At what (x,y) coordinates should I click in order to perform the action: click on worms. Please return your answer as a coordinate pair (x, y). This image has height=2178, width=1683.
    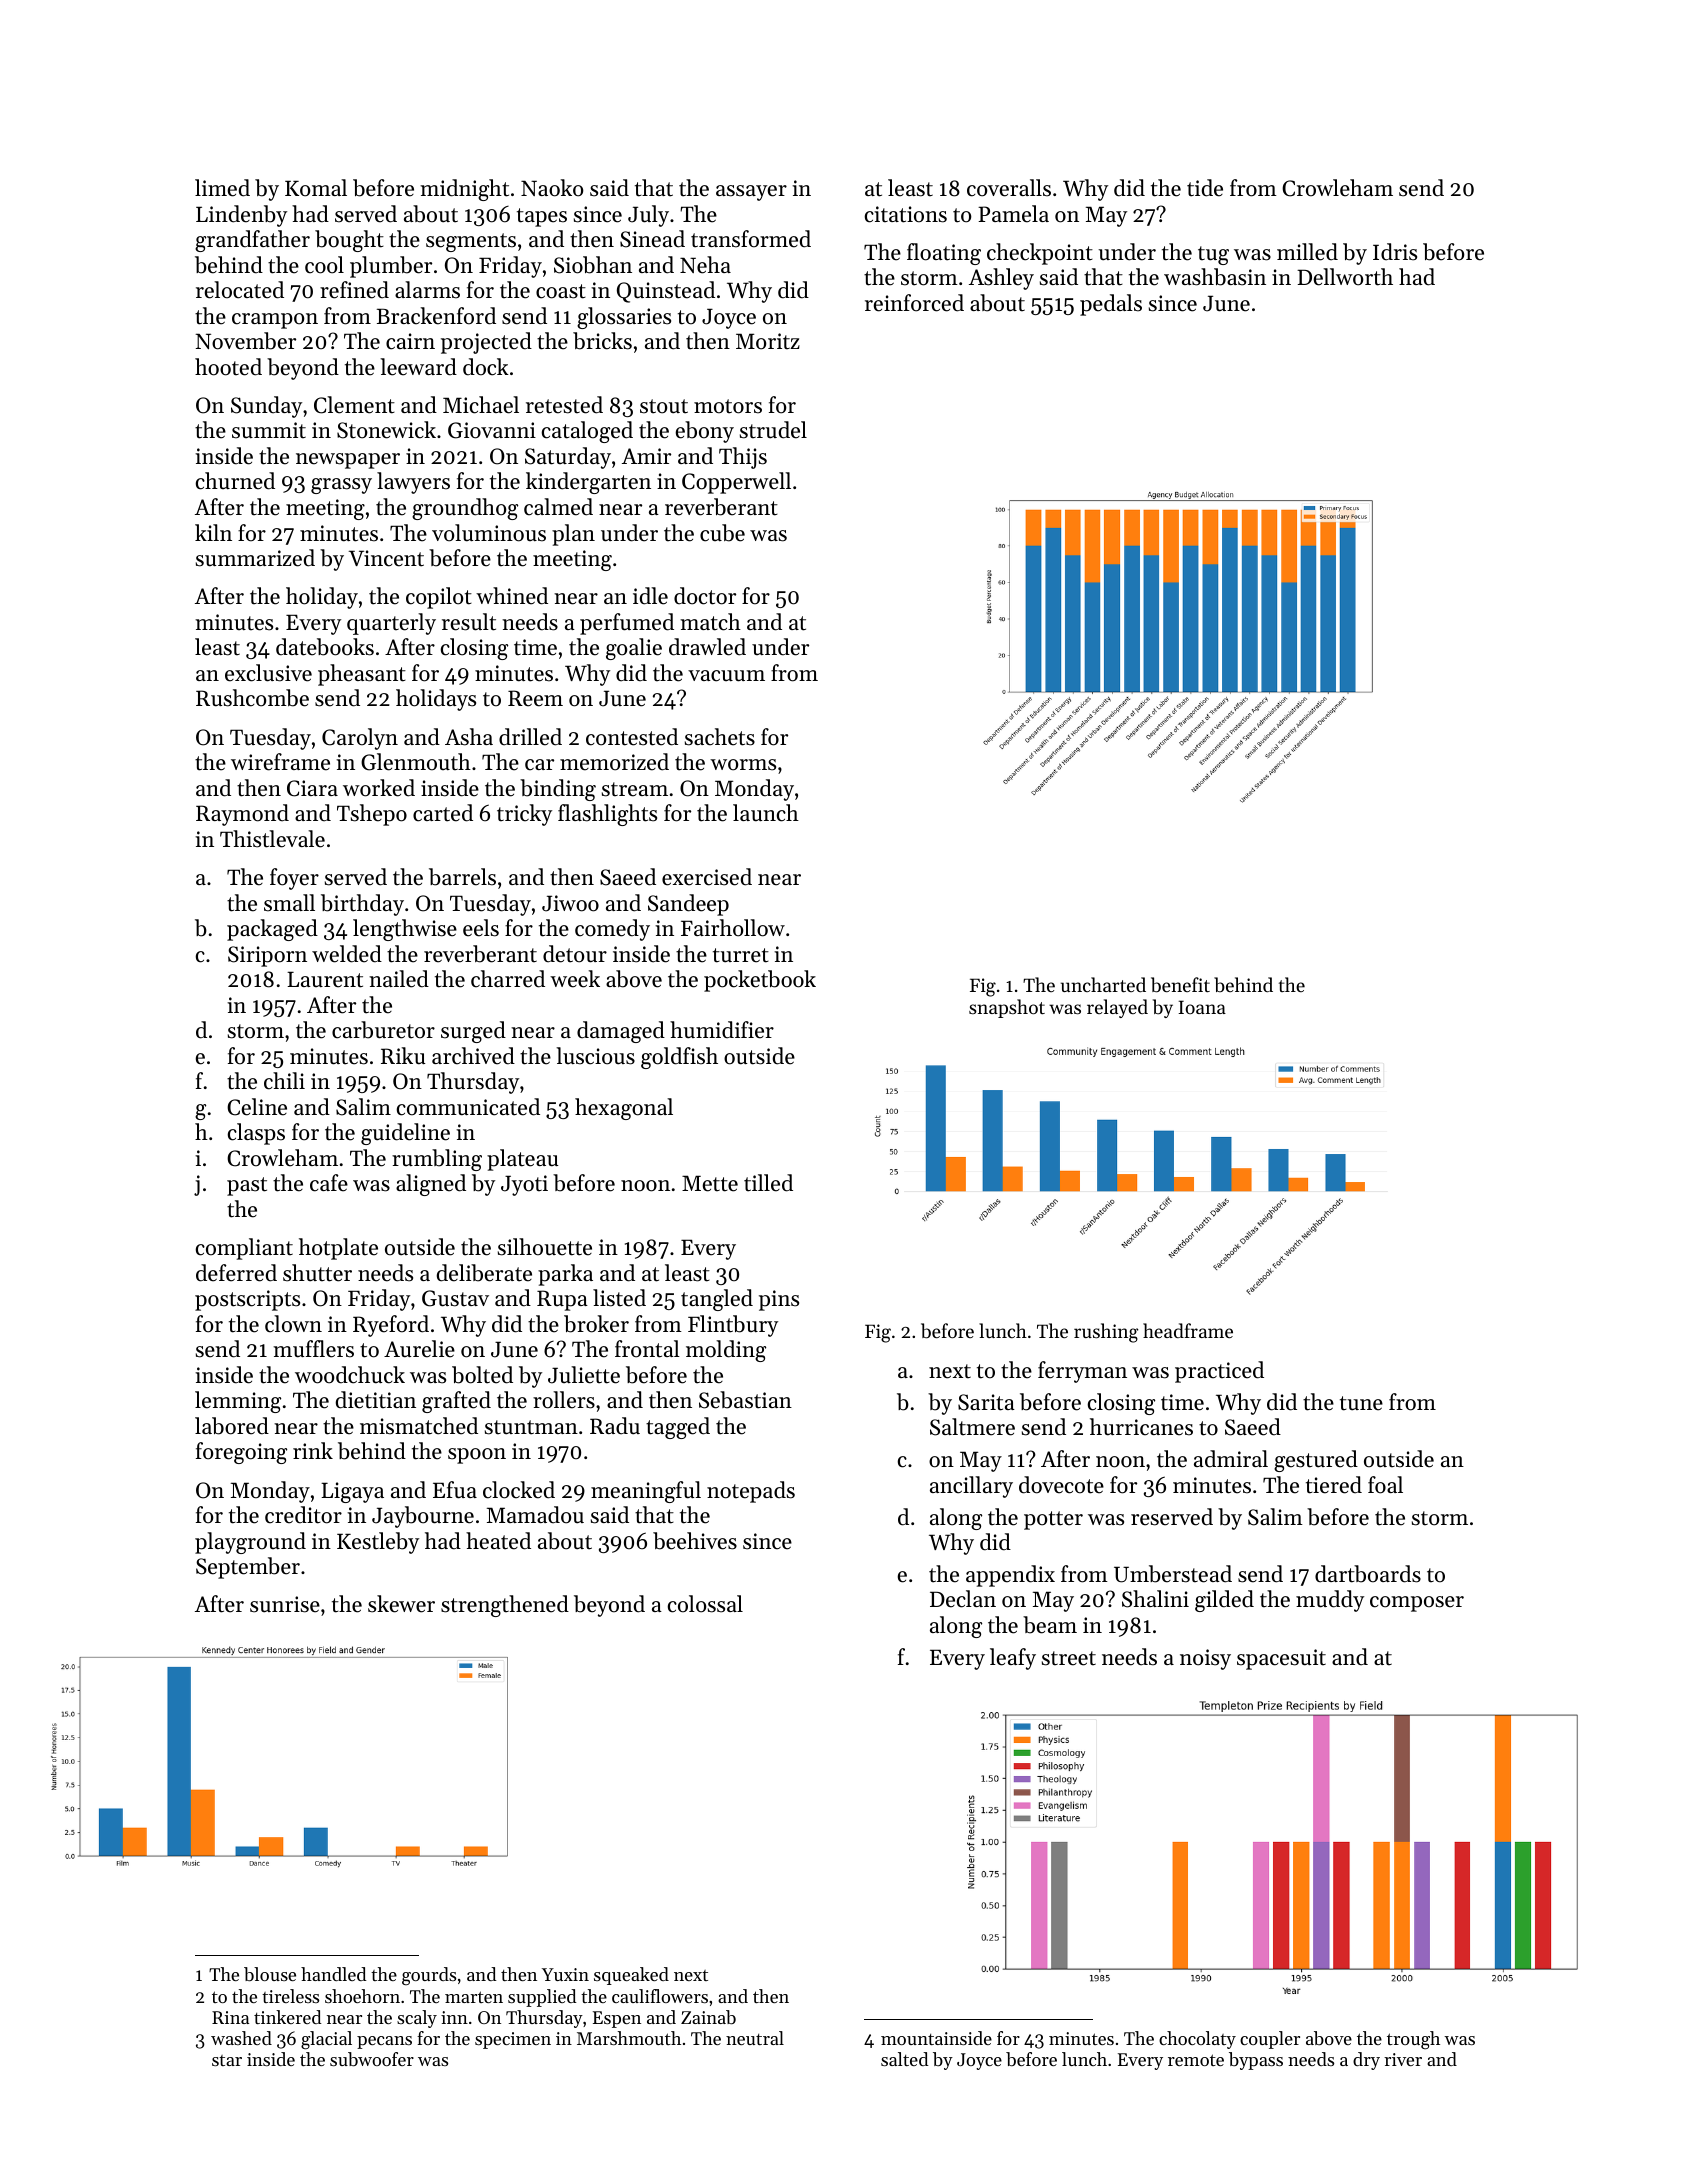
    Looking at the image, I should click on (743, 765).
